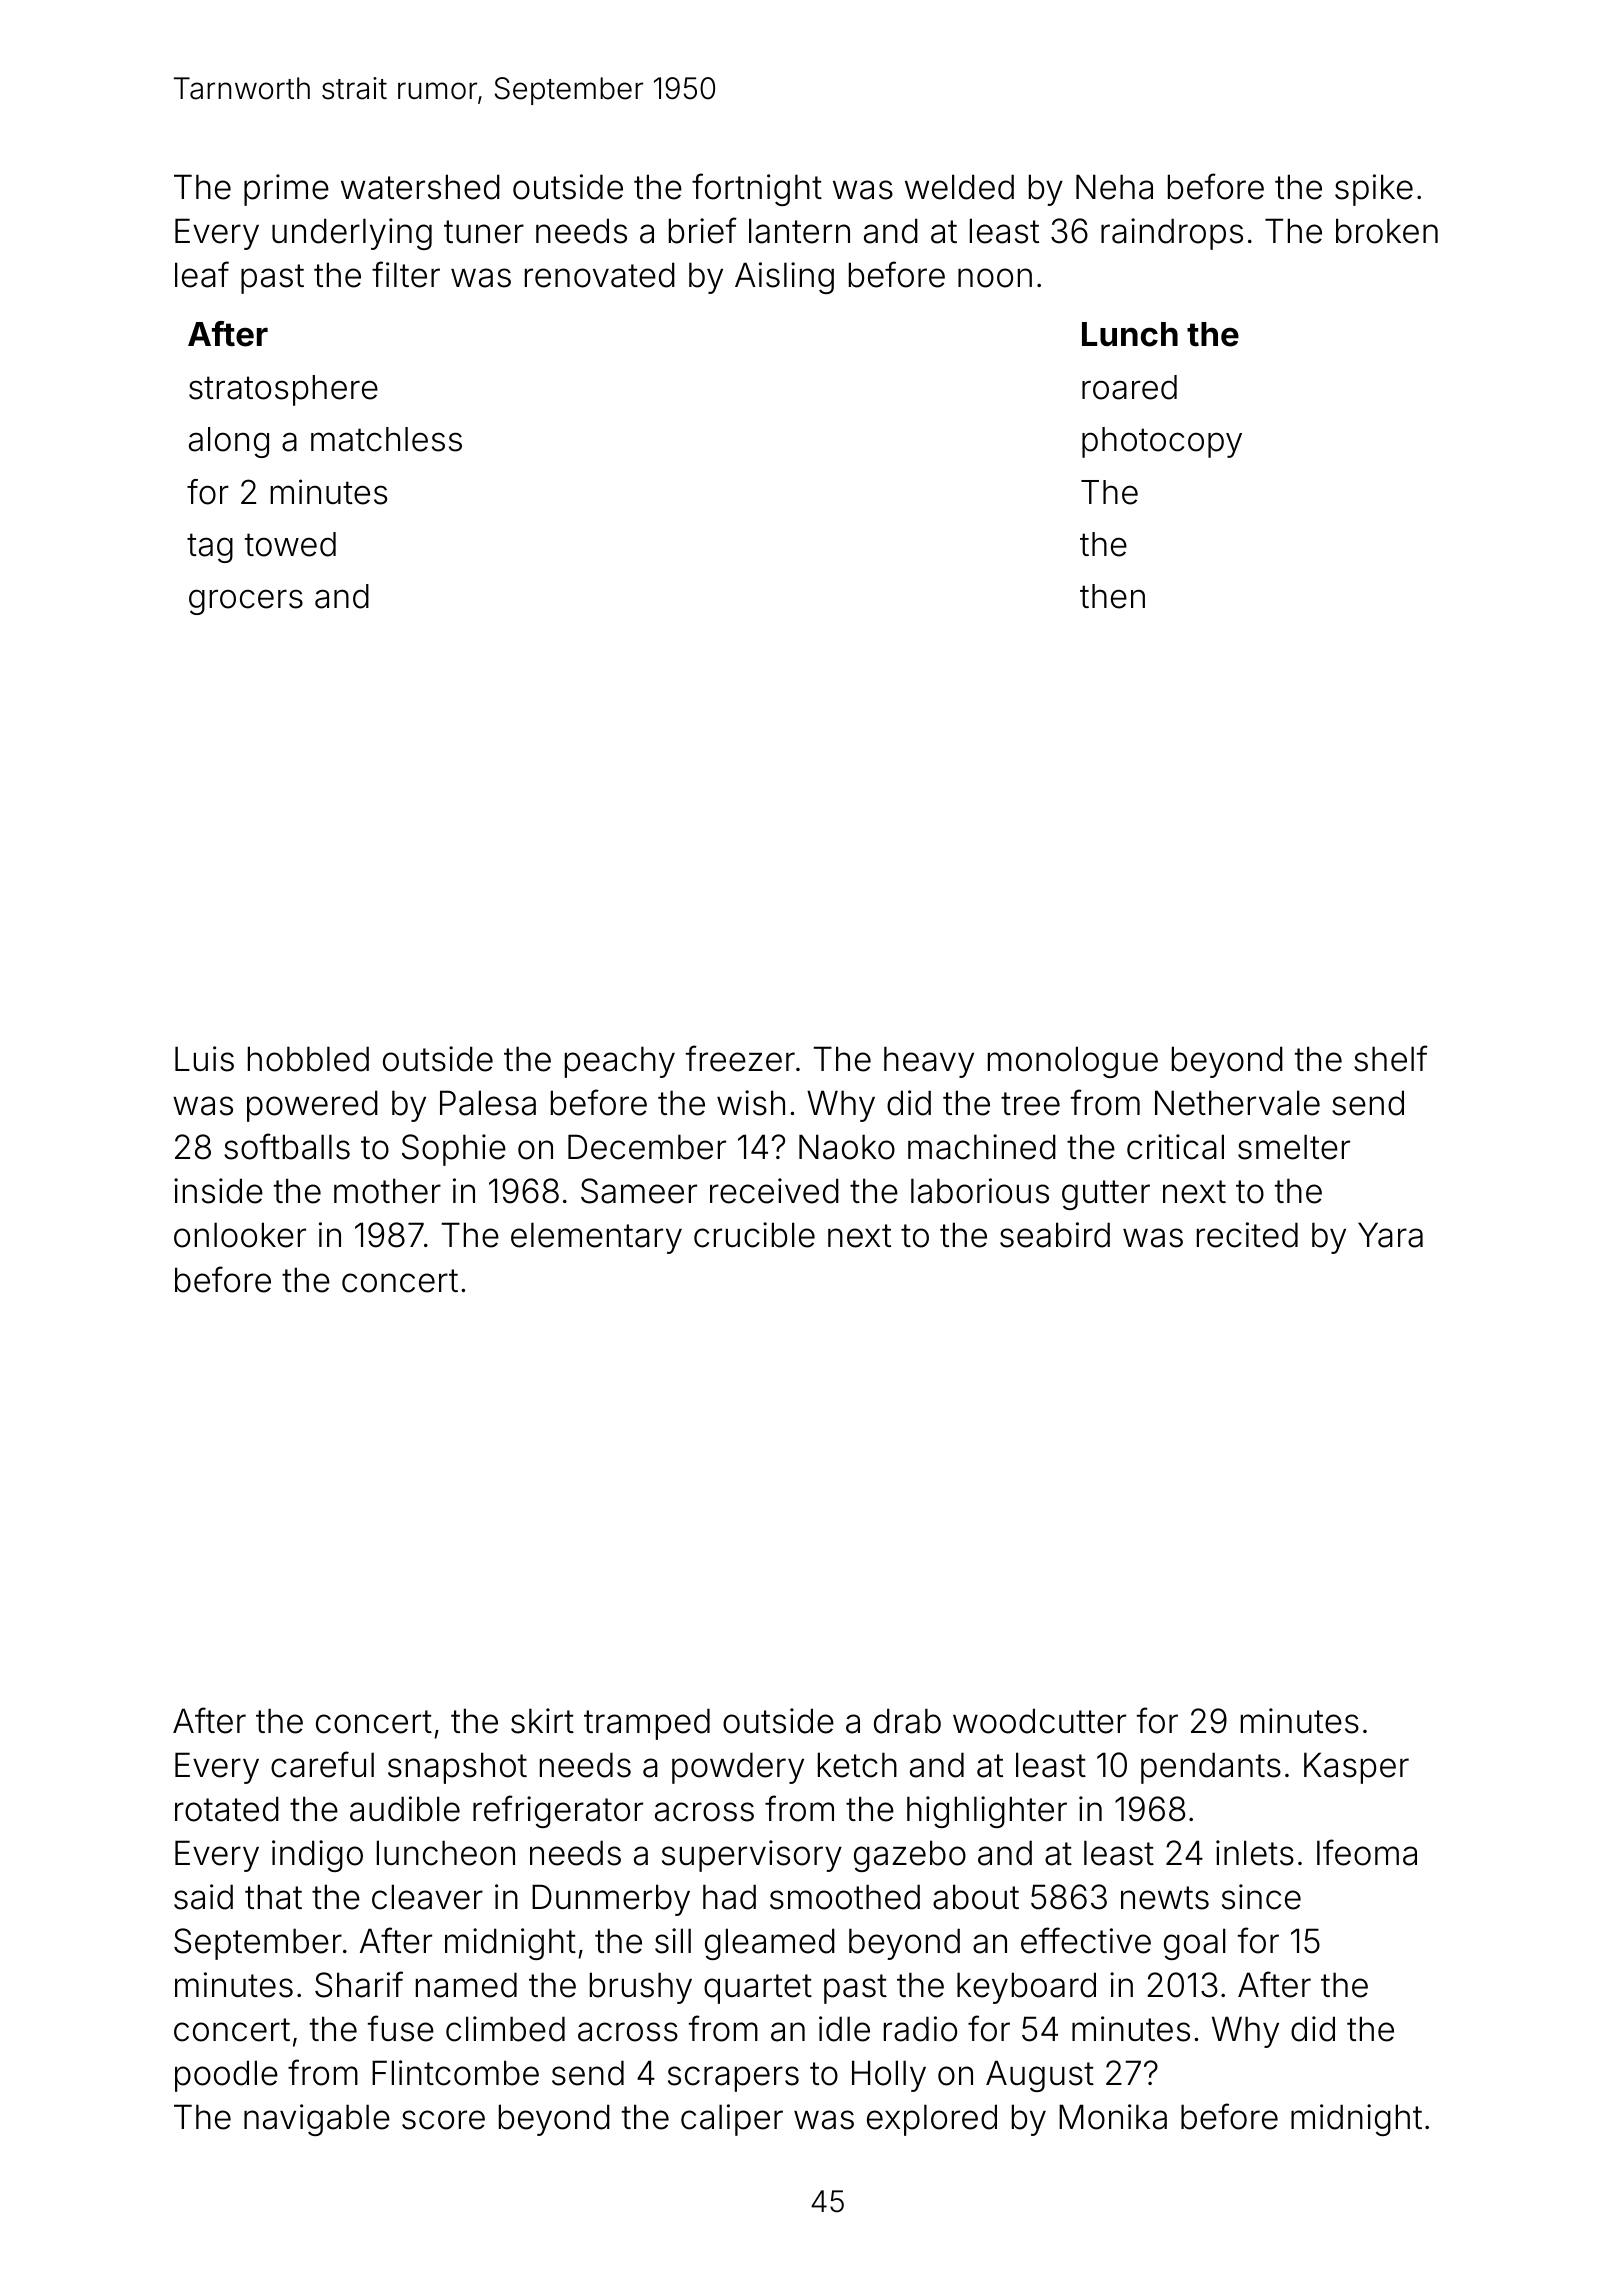 This document has width=1620, height=2292. Describe the element at coordinates (1112, 596) in the document. I see `then` at that location.
